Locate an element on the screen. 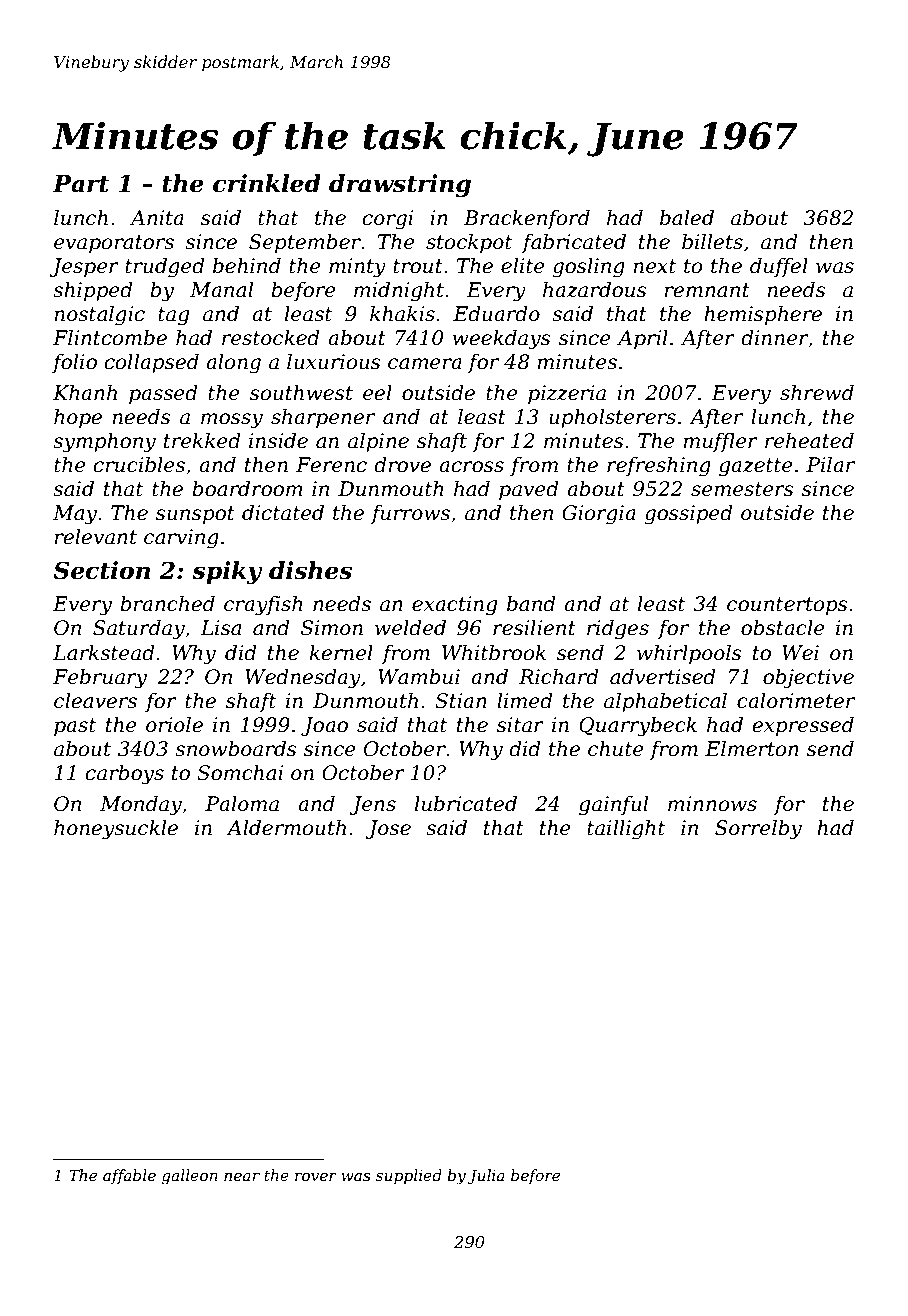 Image resolution: width=908 pixels, height=1316 pixels. affable is located at coordinates (129, 1176).
